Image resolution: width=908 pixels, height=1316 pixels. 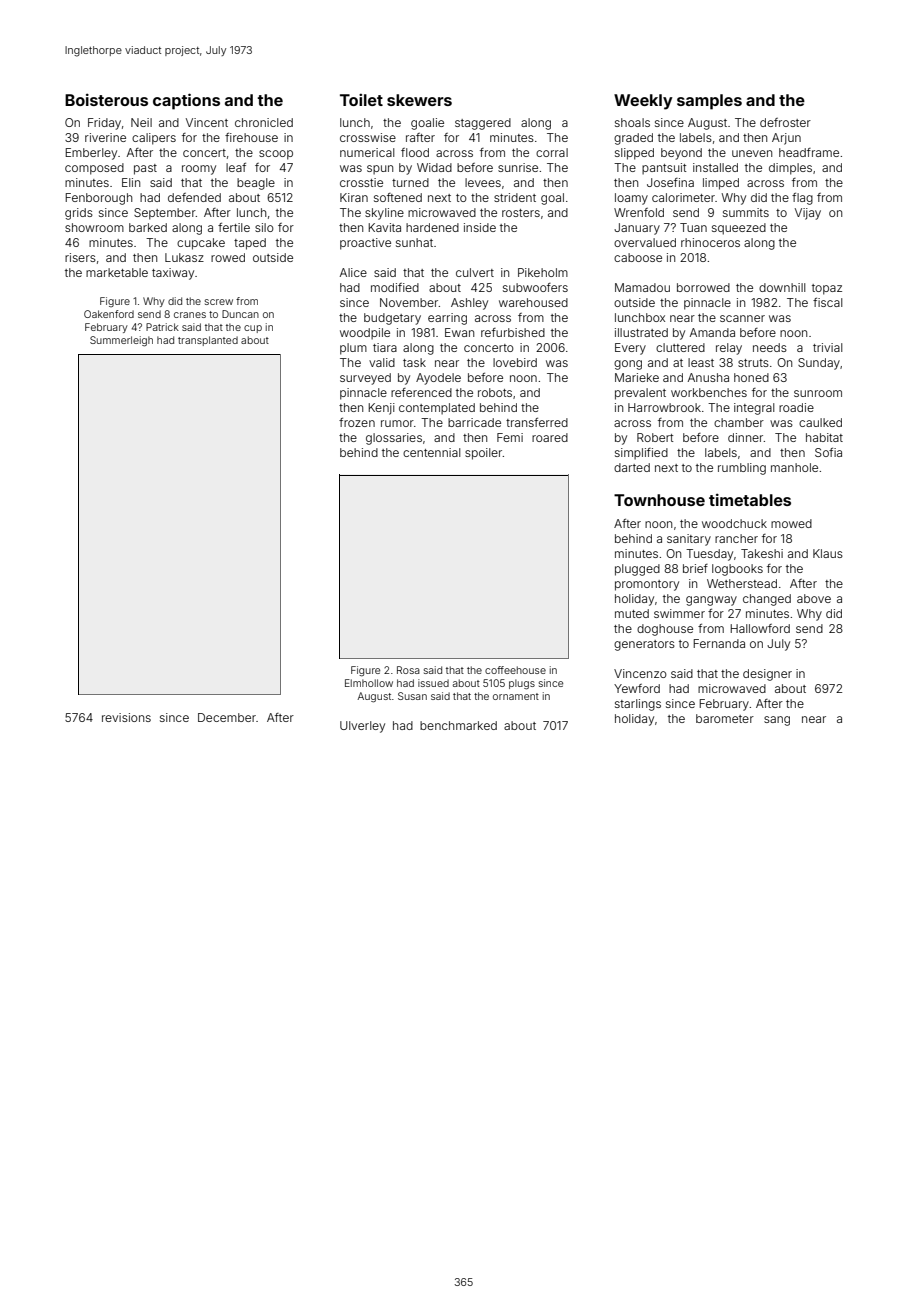 I want to click on skewers, so click(x=419, y=100).
